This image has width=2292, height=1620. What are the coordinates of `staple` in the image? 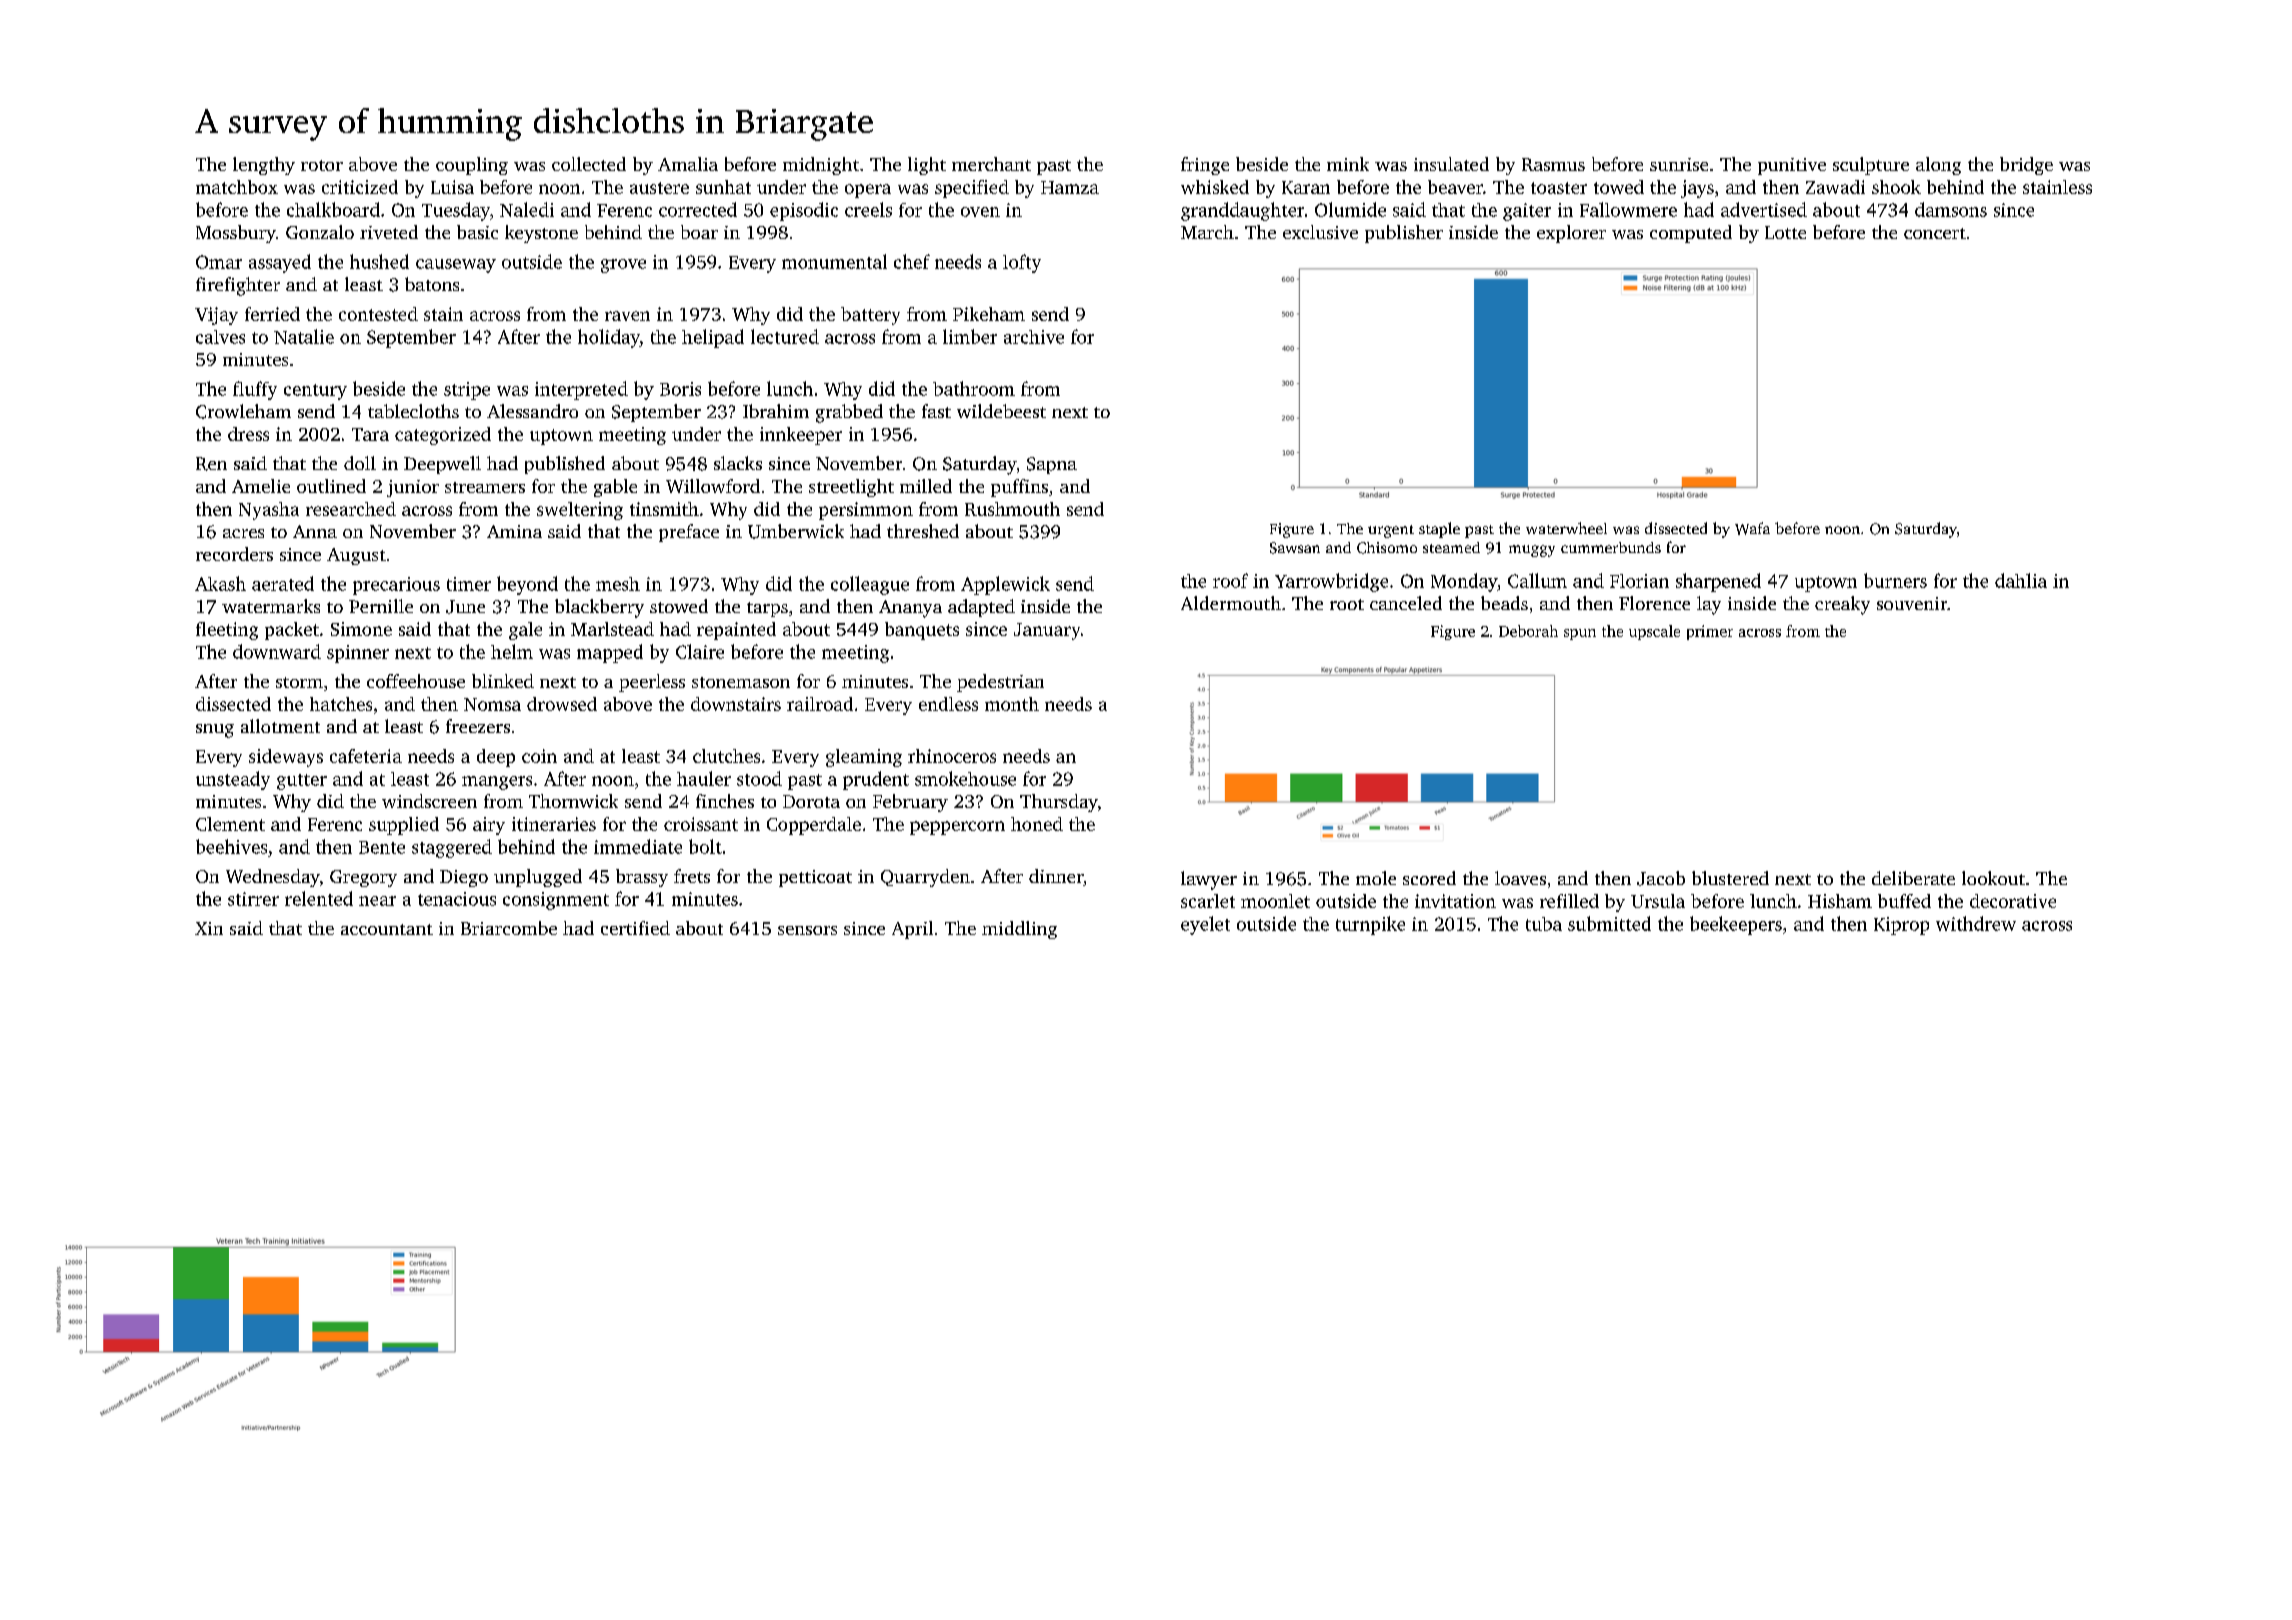 It's located at (1439, 530).
